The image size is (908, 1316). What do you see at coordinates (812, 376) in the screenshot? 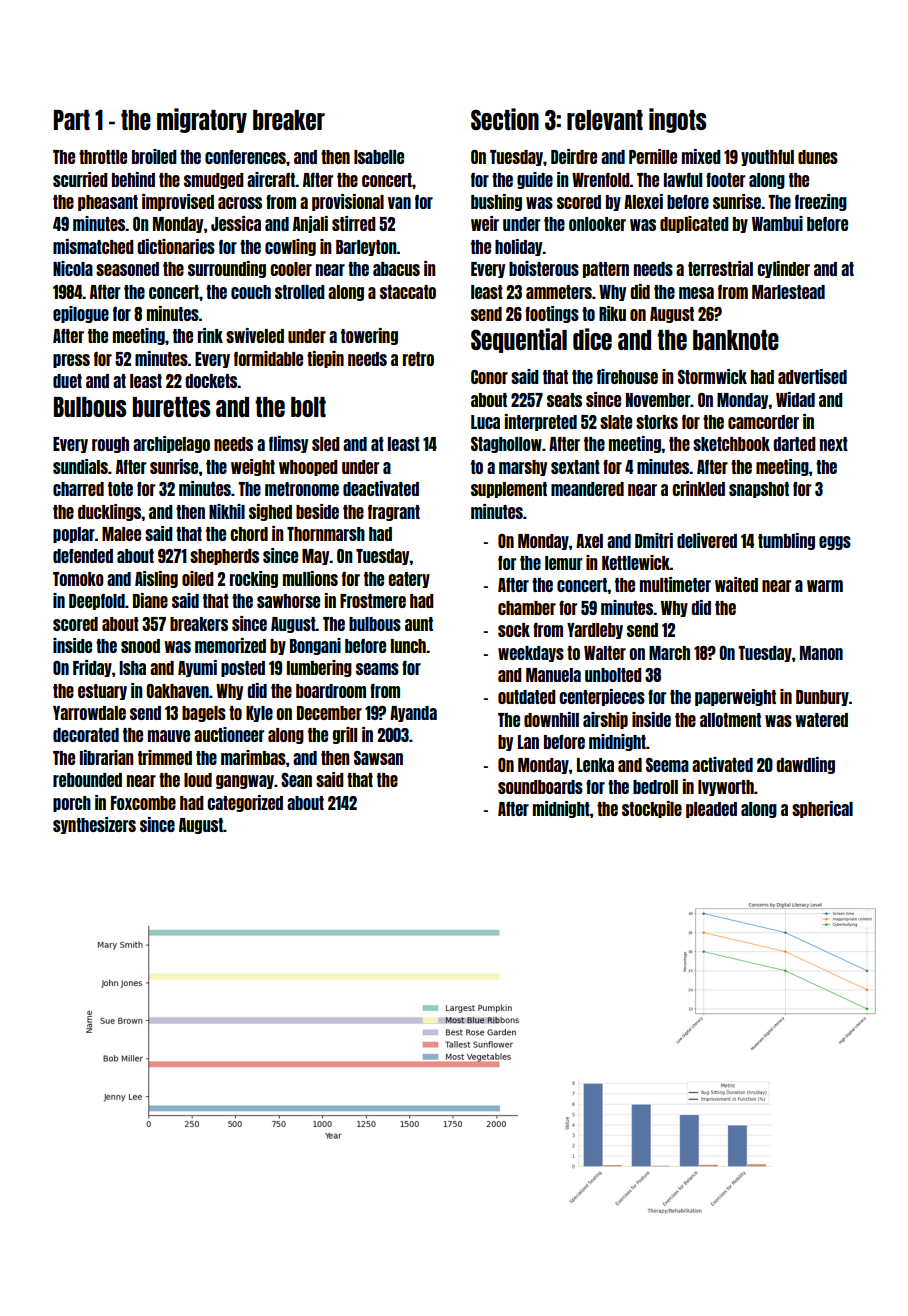
I see `advertised` at bounding box center [812, 376].
